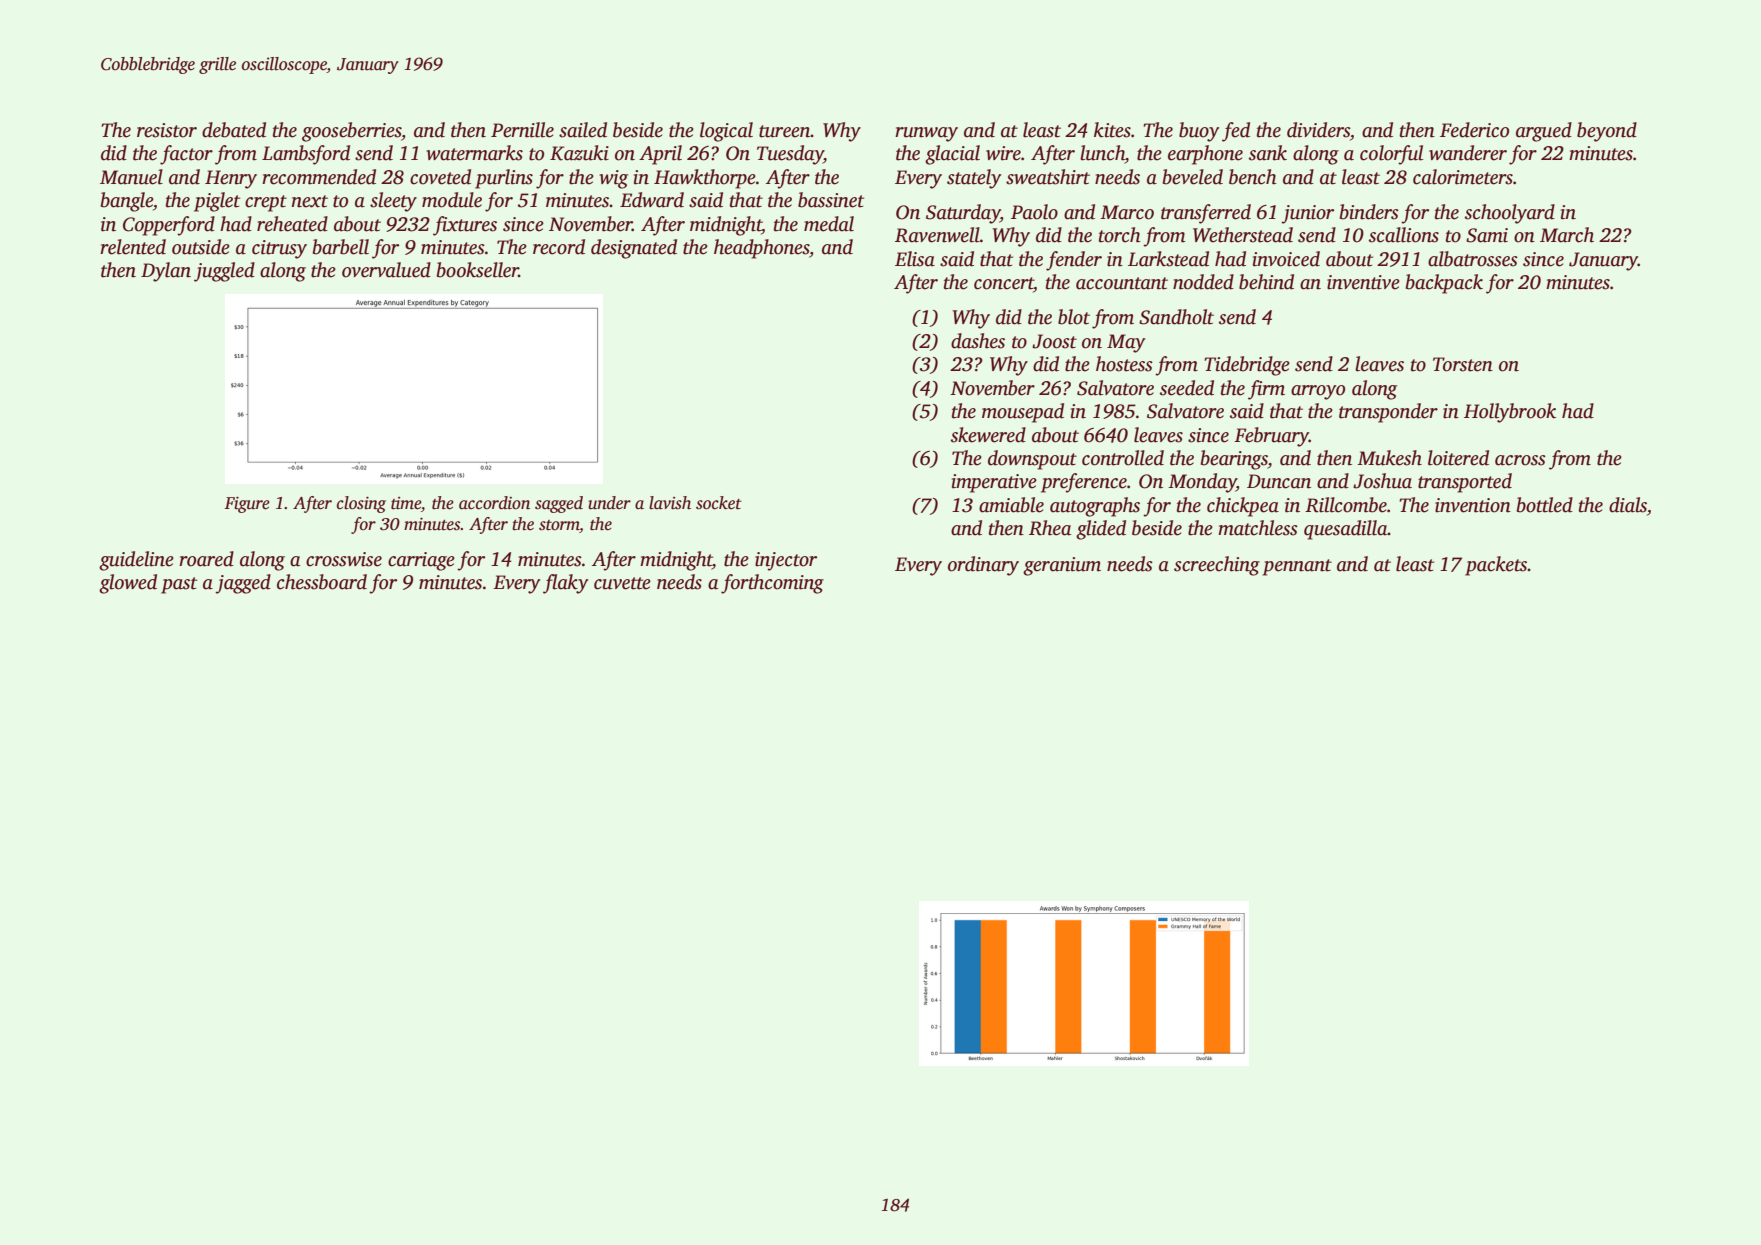 The image size is (1761, 1245). Describe the element at coordinates (1474, 130) in the screenshot. I see `Federico` at that location.
